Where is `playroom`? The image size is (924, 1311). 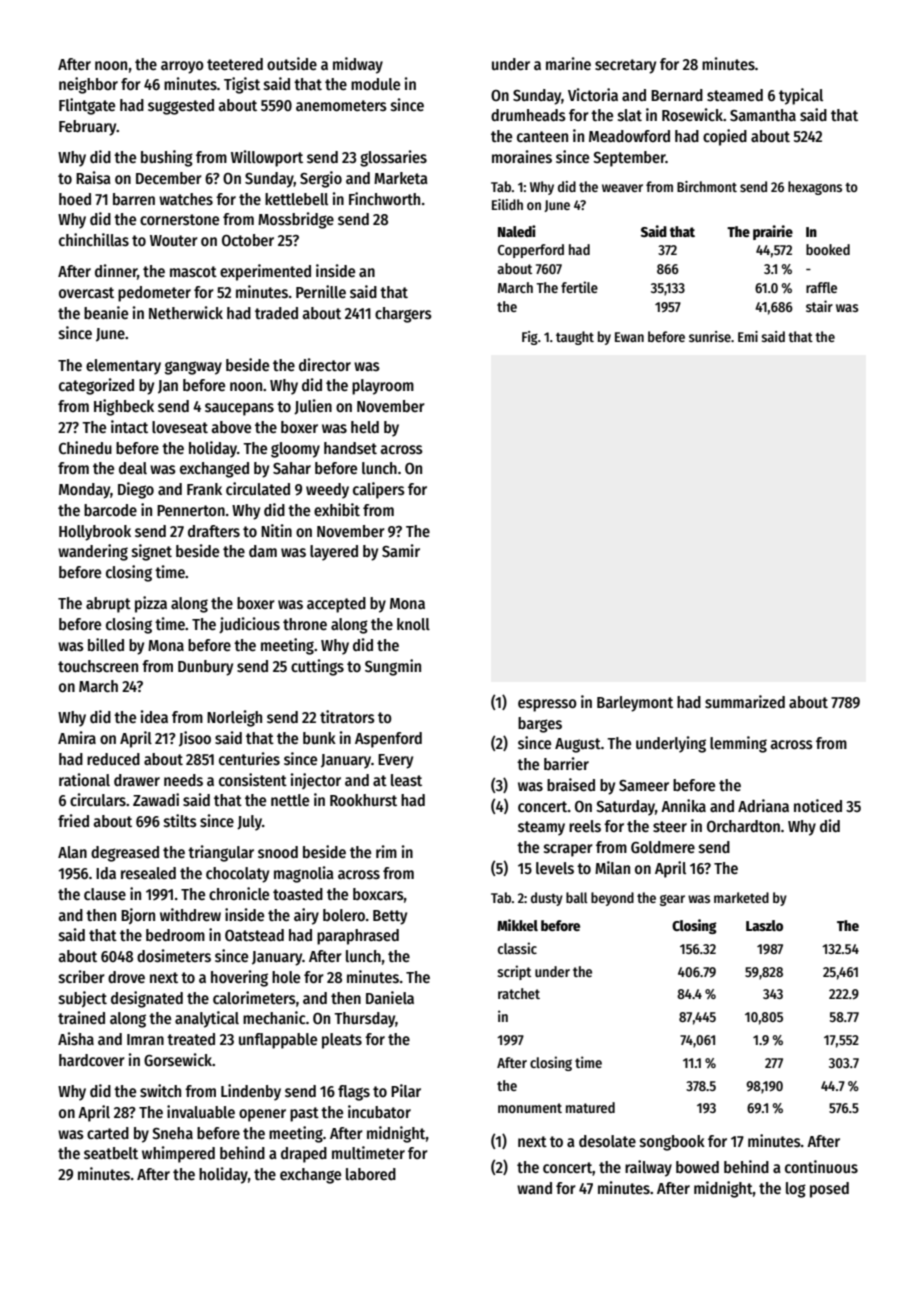 playroom is located at coordinates (383, 387).
